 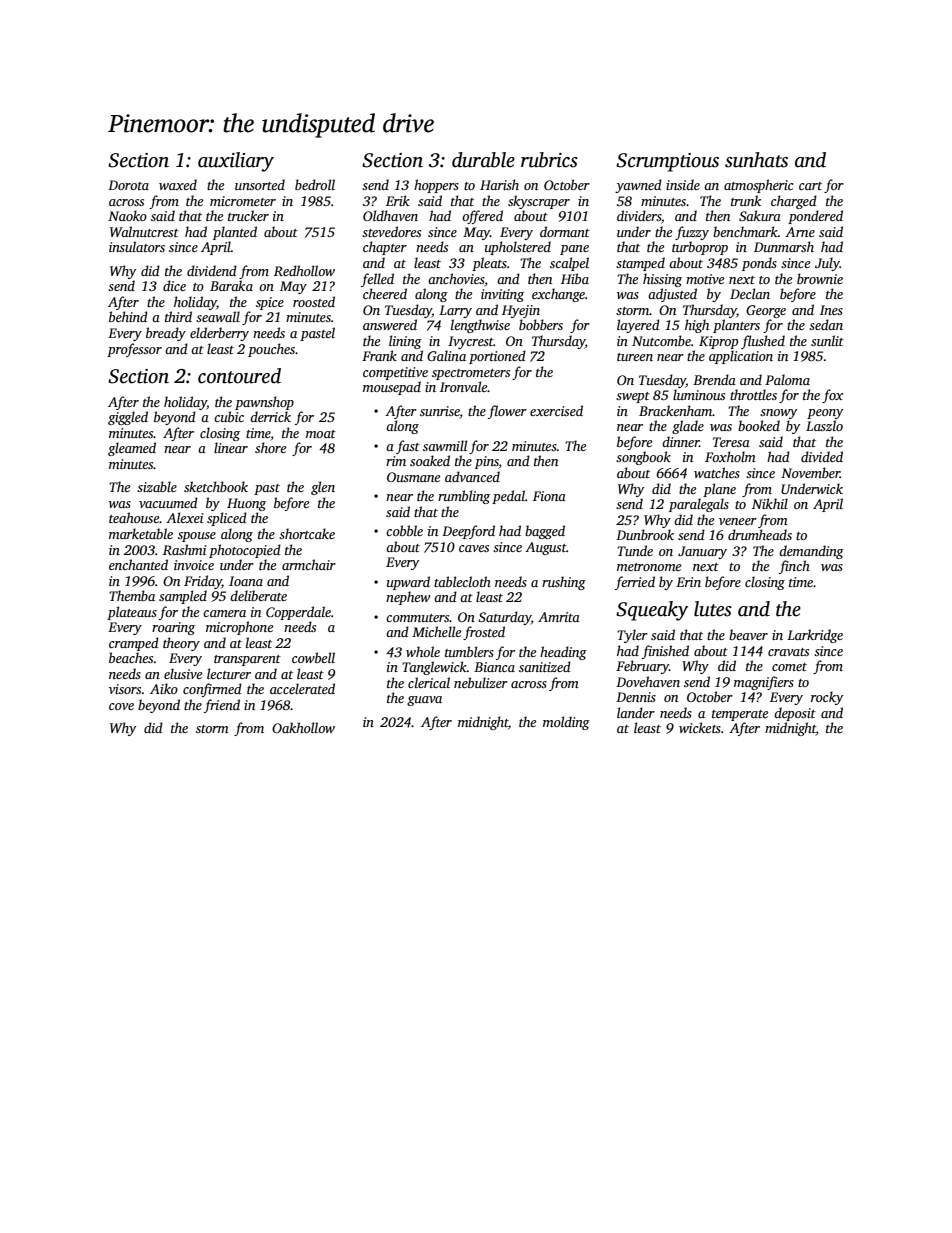 I want to click on August, so click(x=545, y=548).
